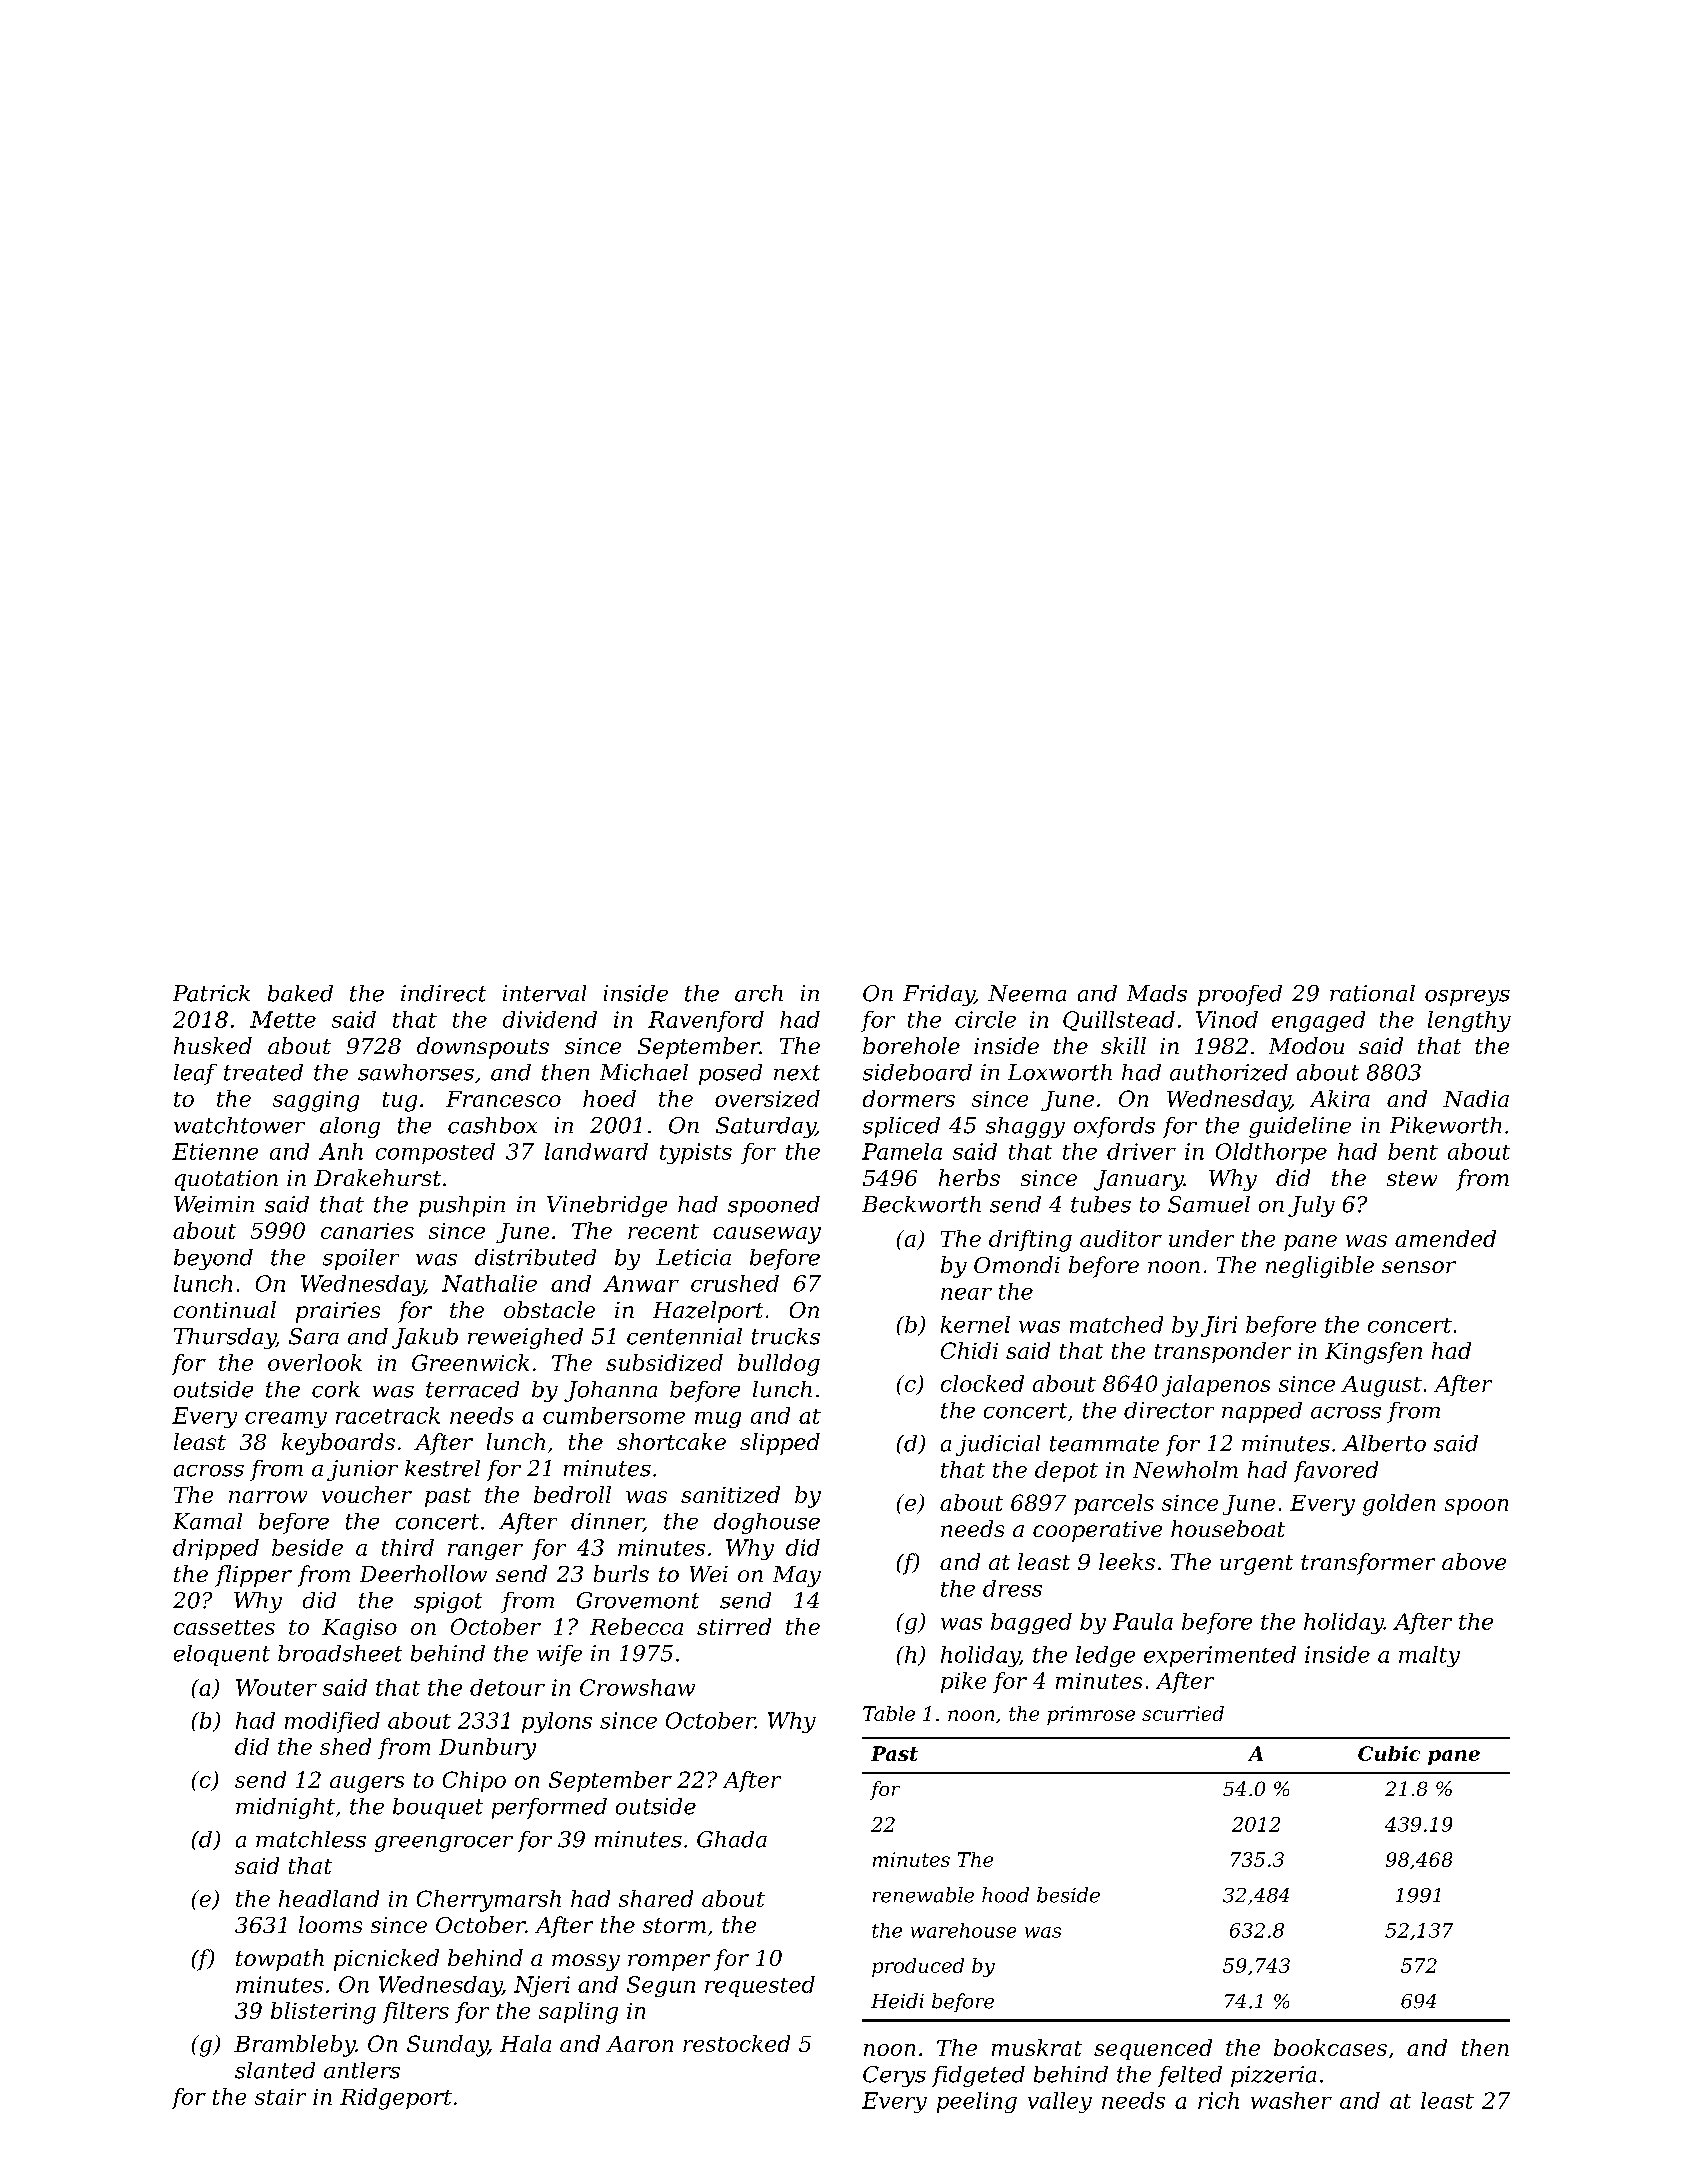 The image size is (1683, 2178). I want to click on flipper, so click(253, 1576).
